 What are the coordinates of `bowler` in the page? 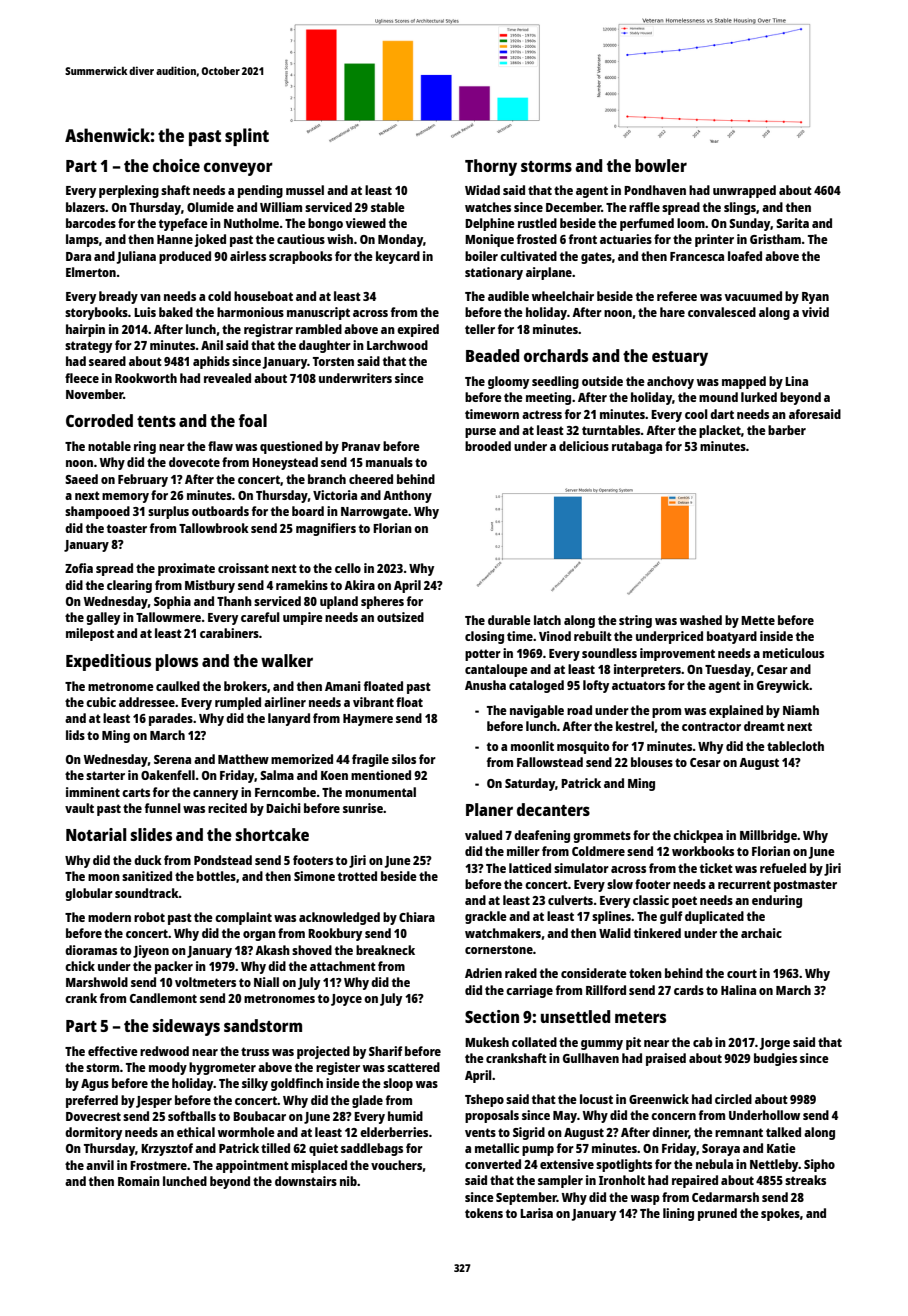 It's located at (661, 165).
